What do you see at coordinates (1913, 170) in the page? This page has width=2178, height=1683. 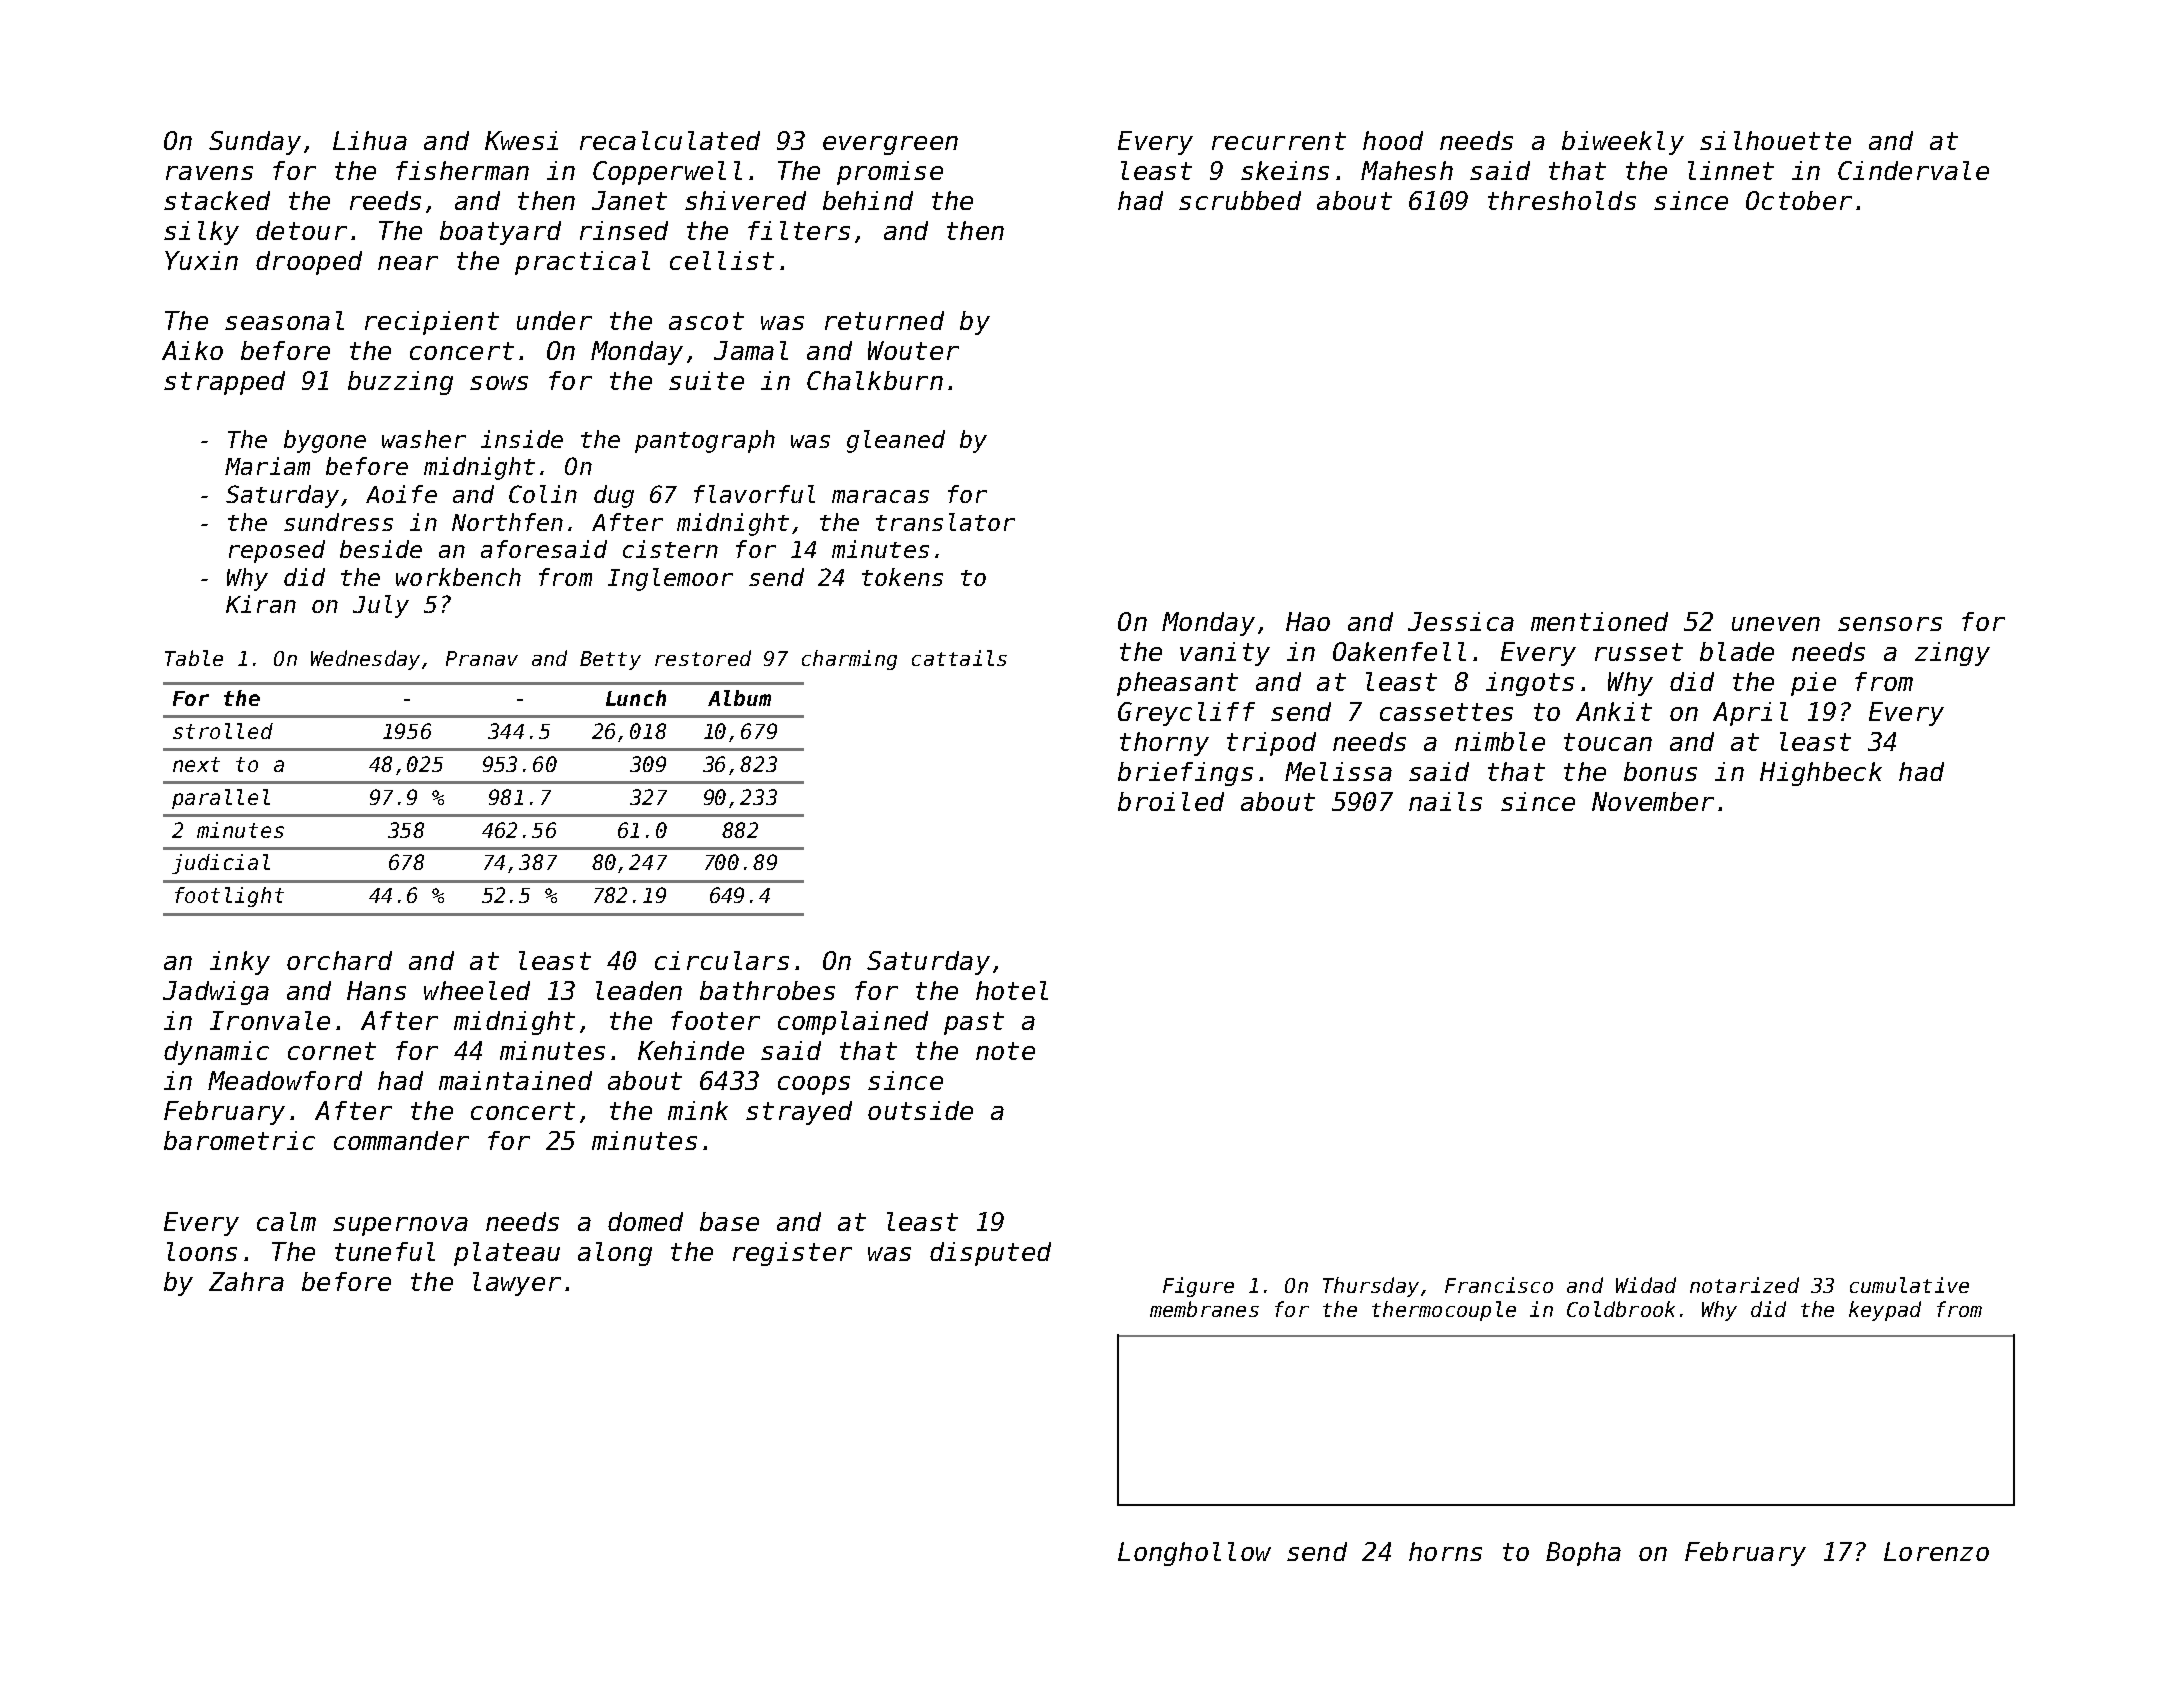 I see `Cindervale` at bounding box center [1913, 170].
